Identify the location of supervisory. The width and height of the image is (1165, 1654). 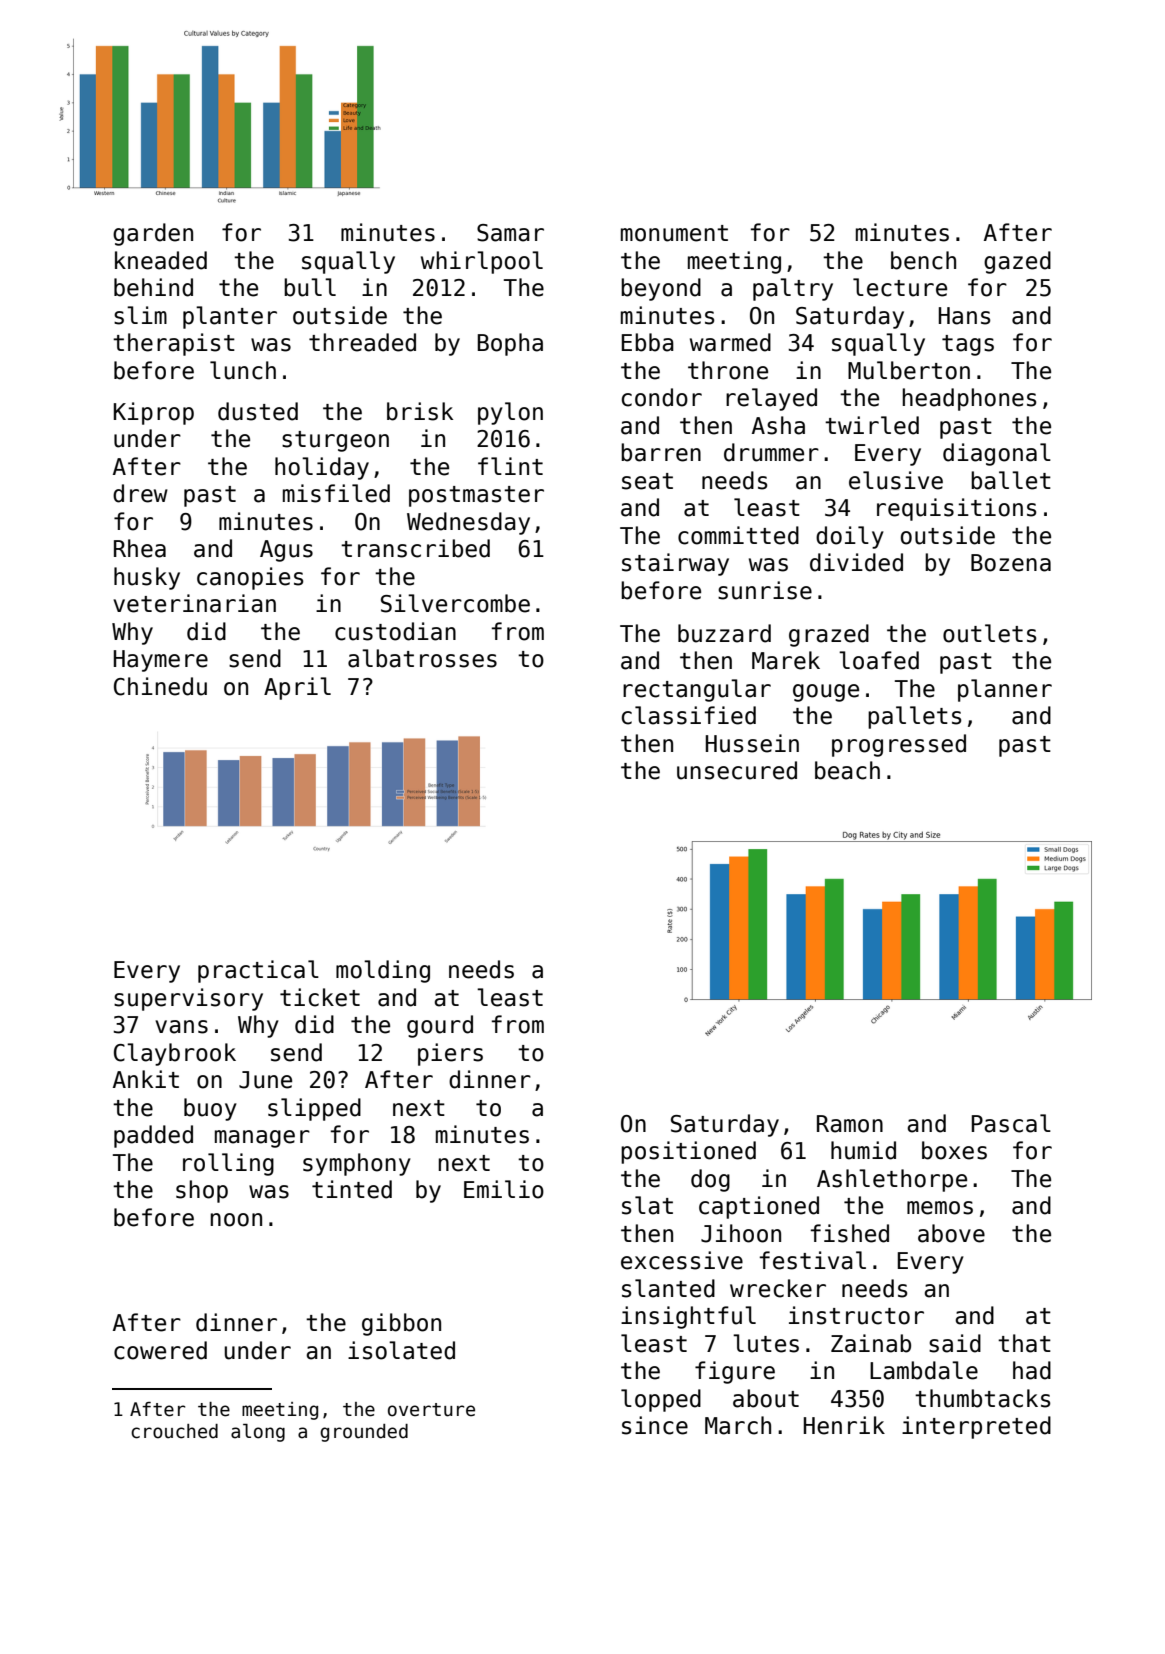
(188, 999).
